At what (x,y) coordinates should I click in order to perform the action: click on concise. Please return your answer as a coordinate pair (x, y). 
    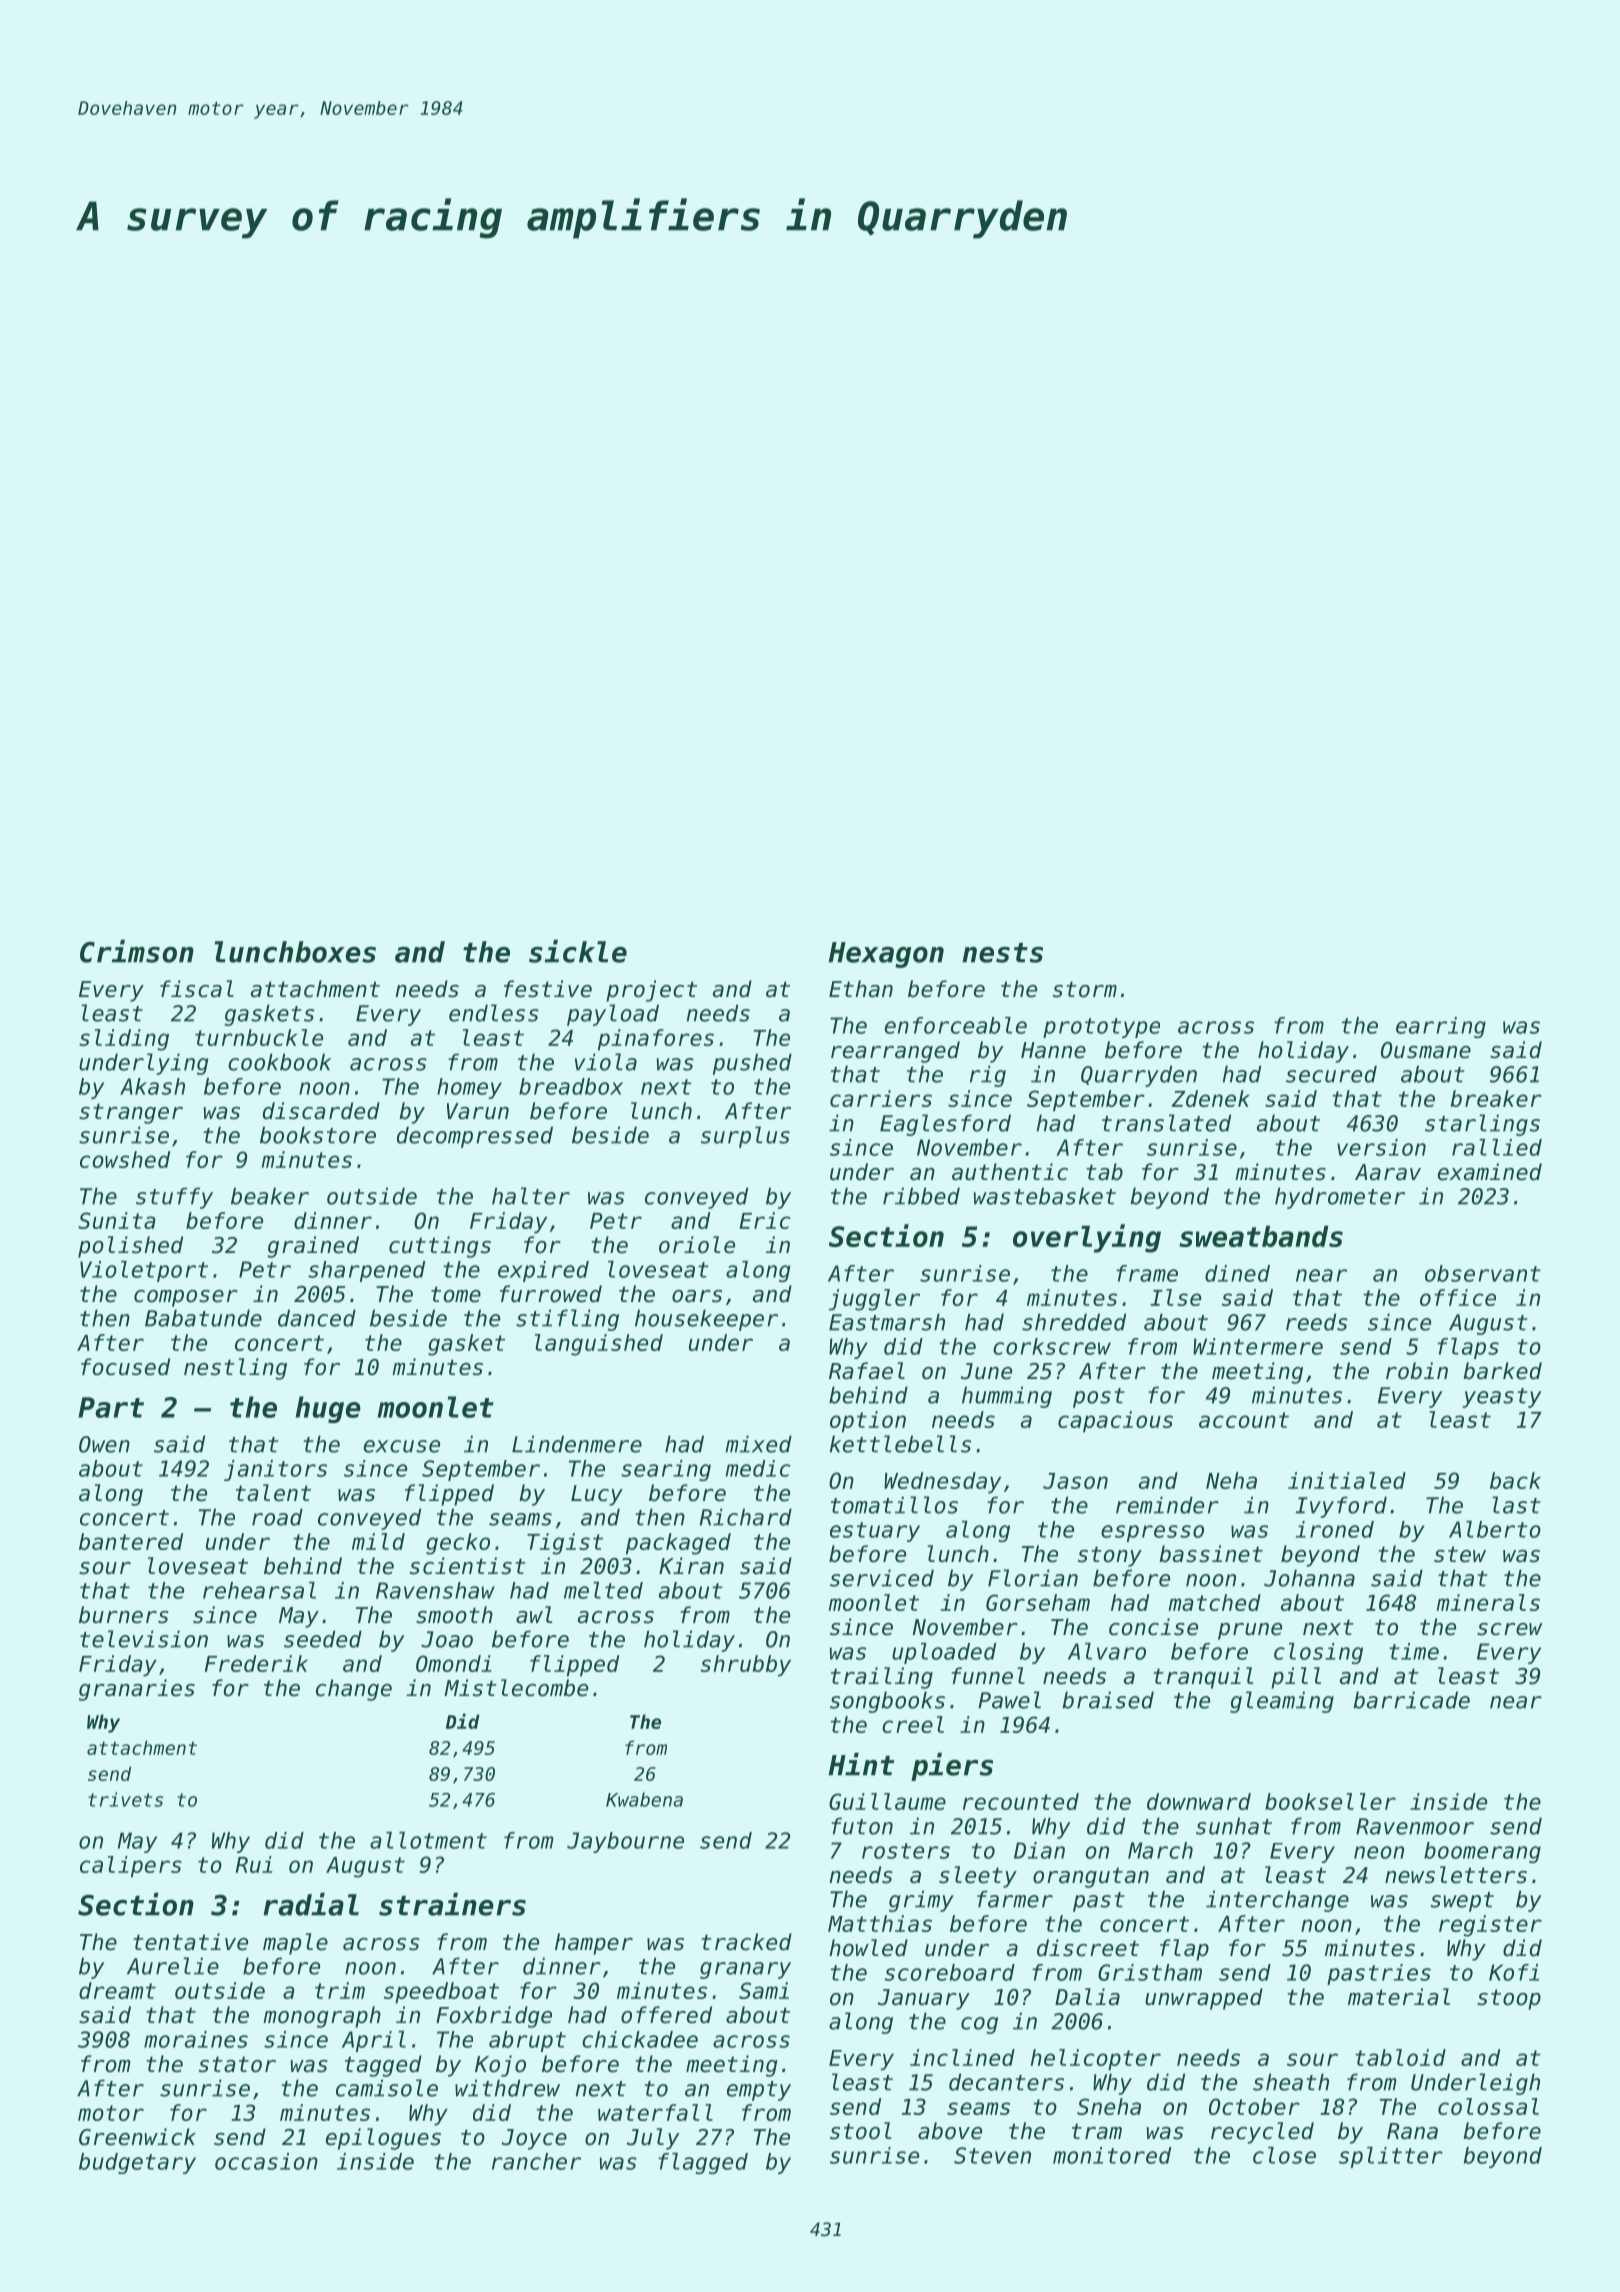
    Looking at the image, I should click on (1153, 1627).
